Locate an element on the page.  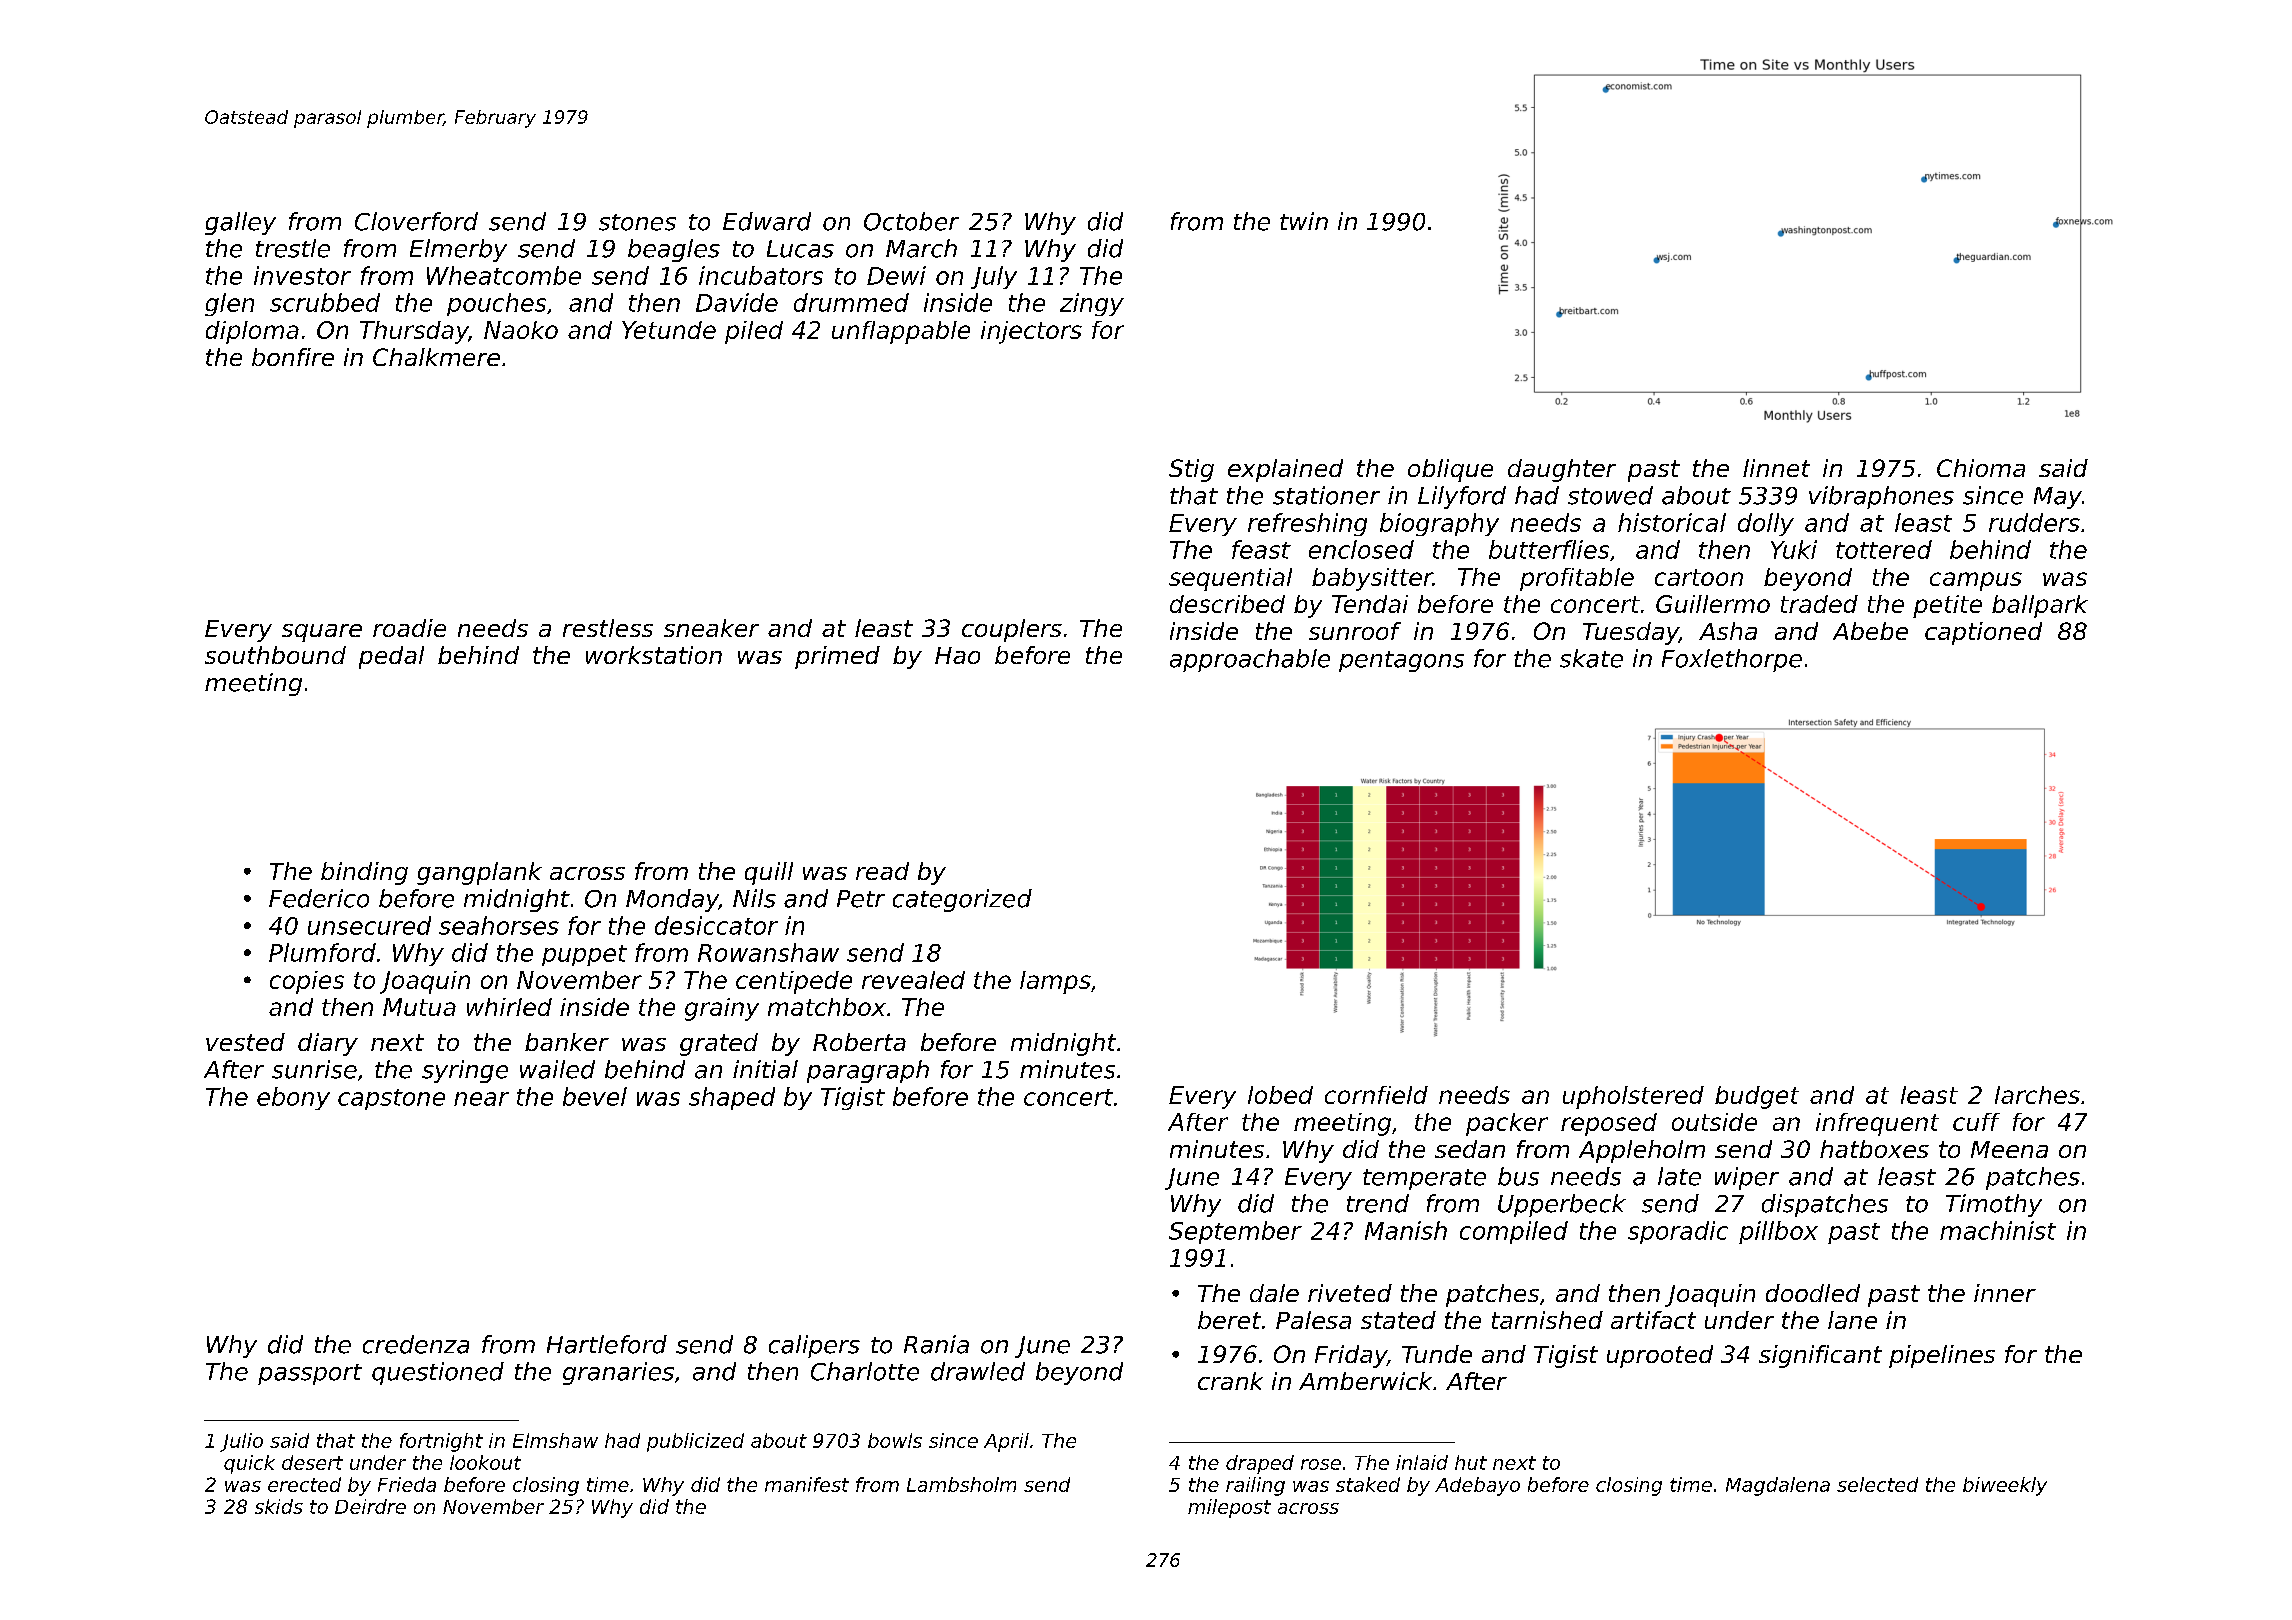
pentagons is located at coordinates (1401, 661).
